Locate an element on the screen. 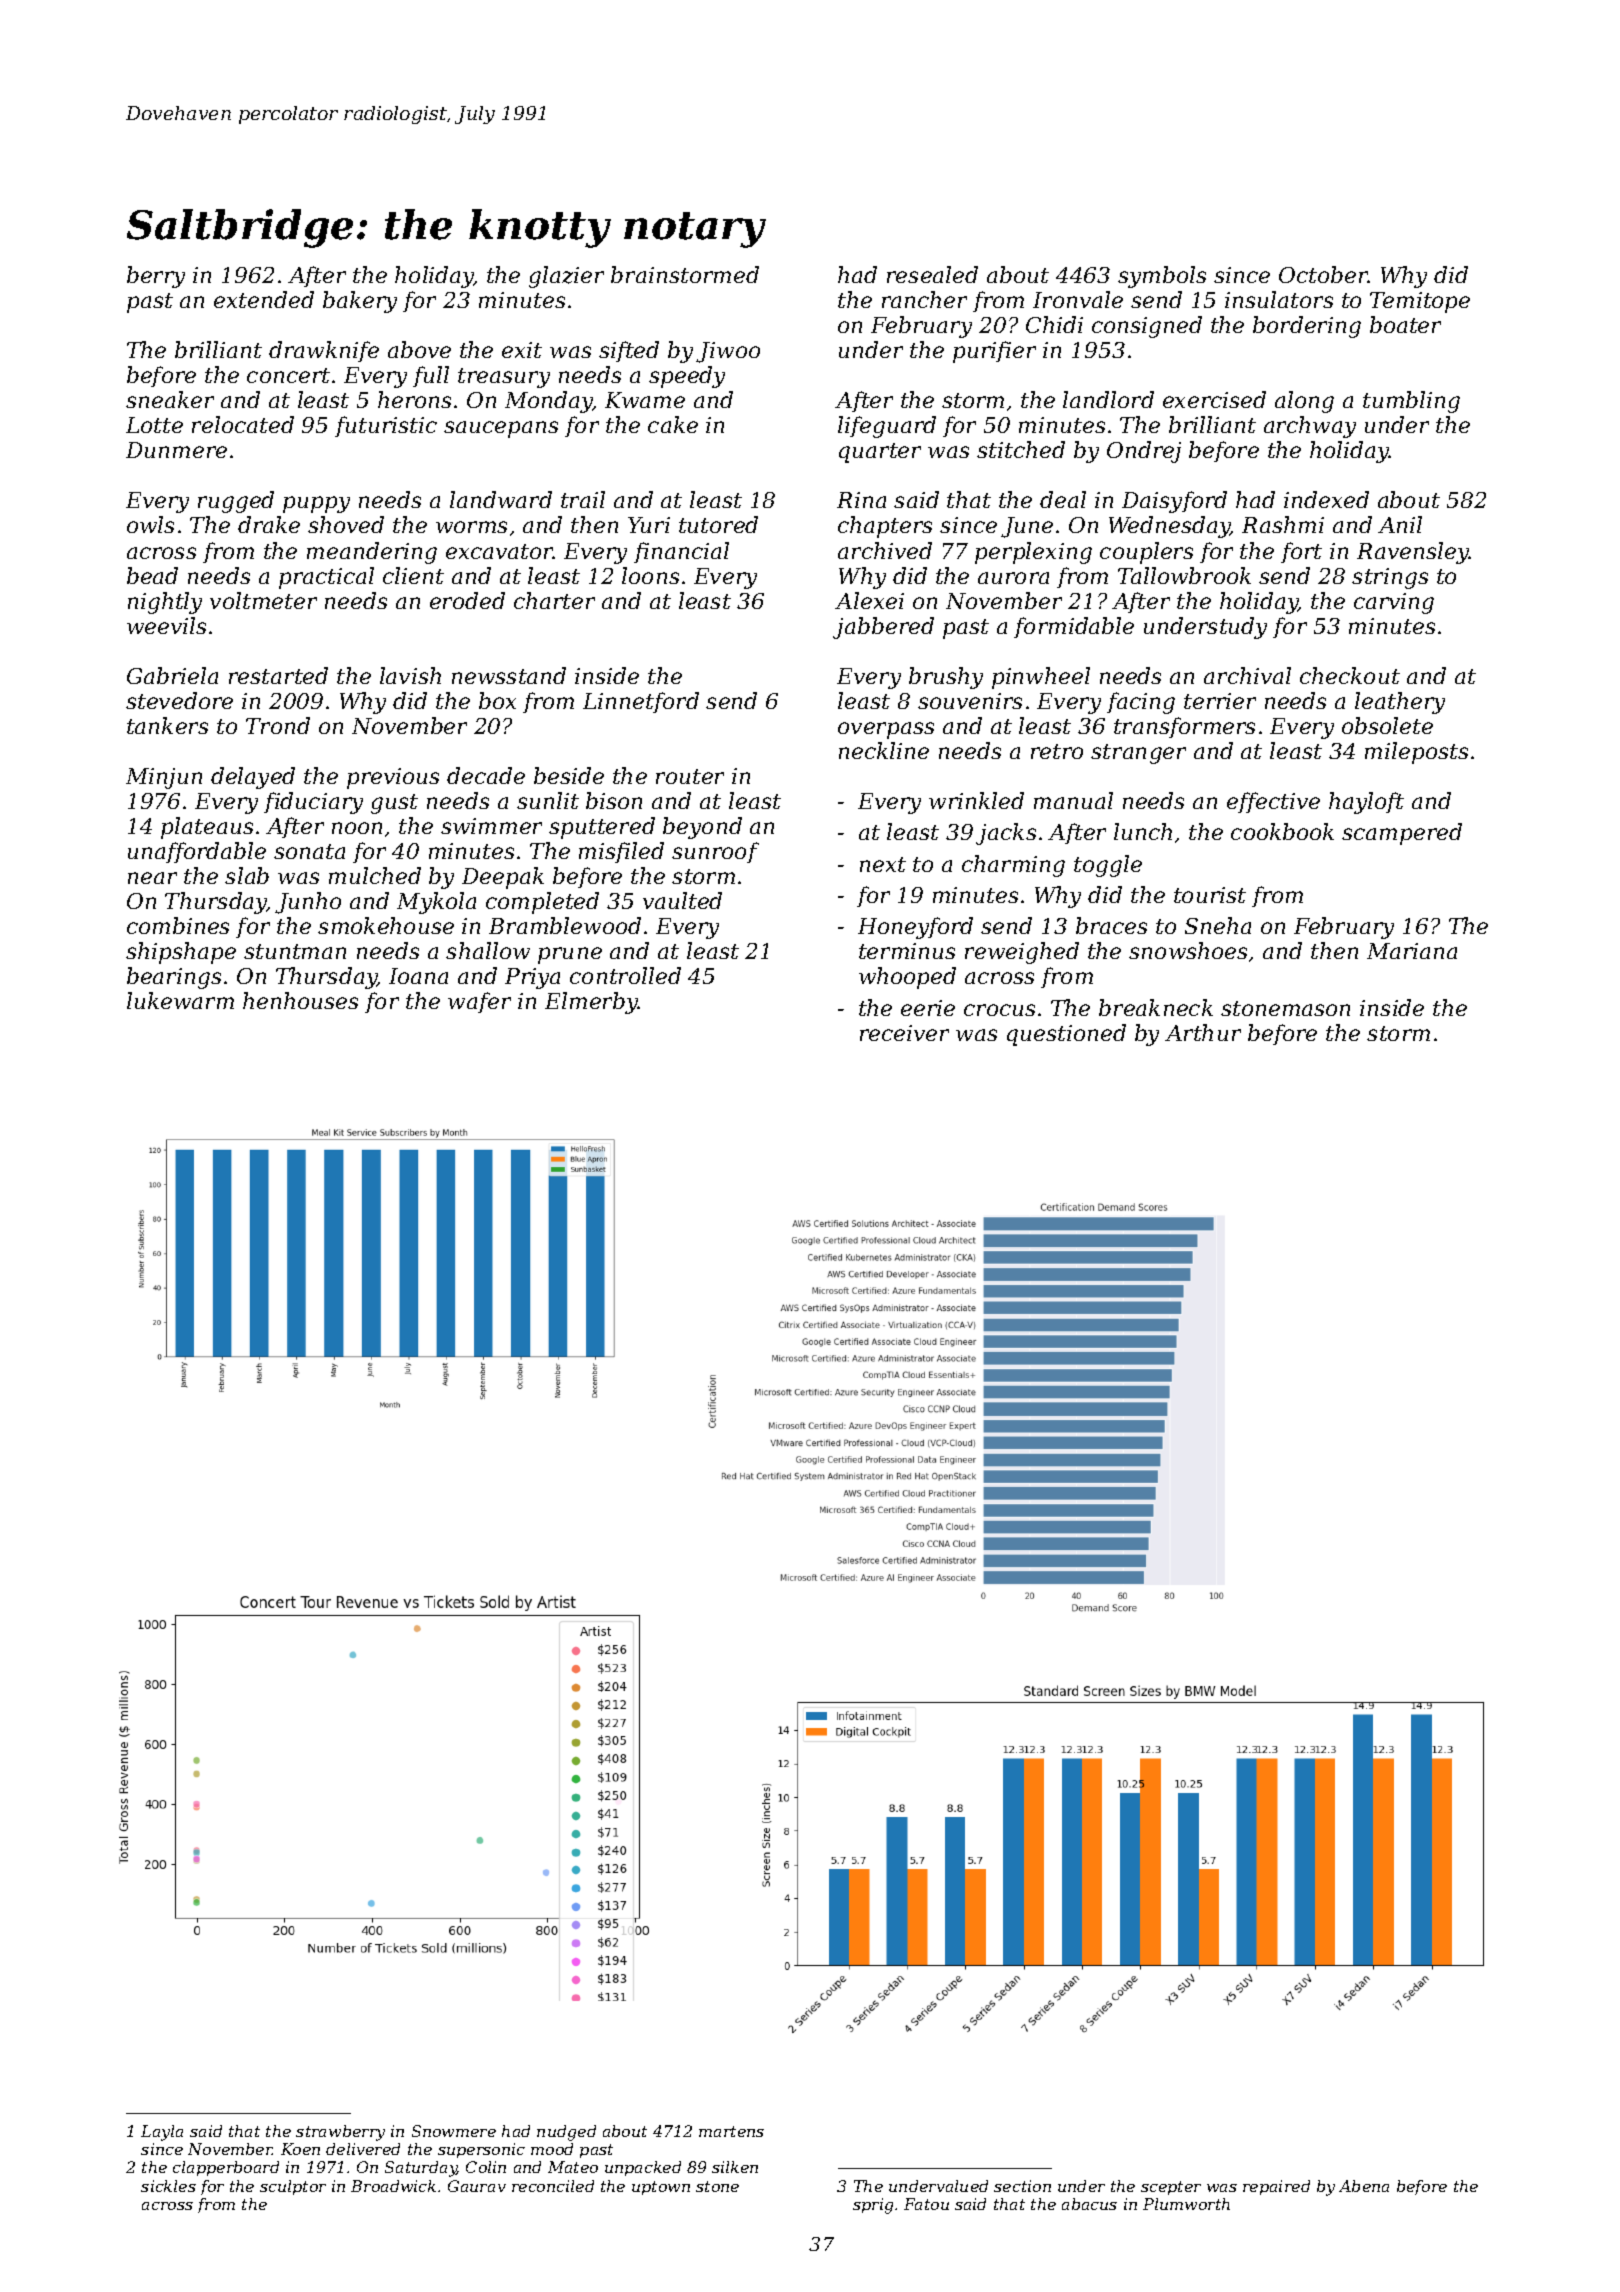 The image size is (1620, 2292). Mariana is located at coordinates (1412, 951).
